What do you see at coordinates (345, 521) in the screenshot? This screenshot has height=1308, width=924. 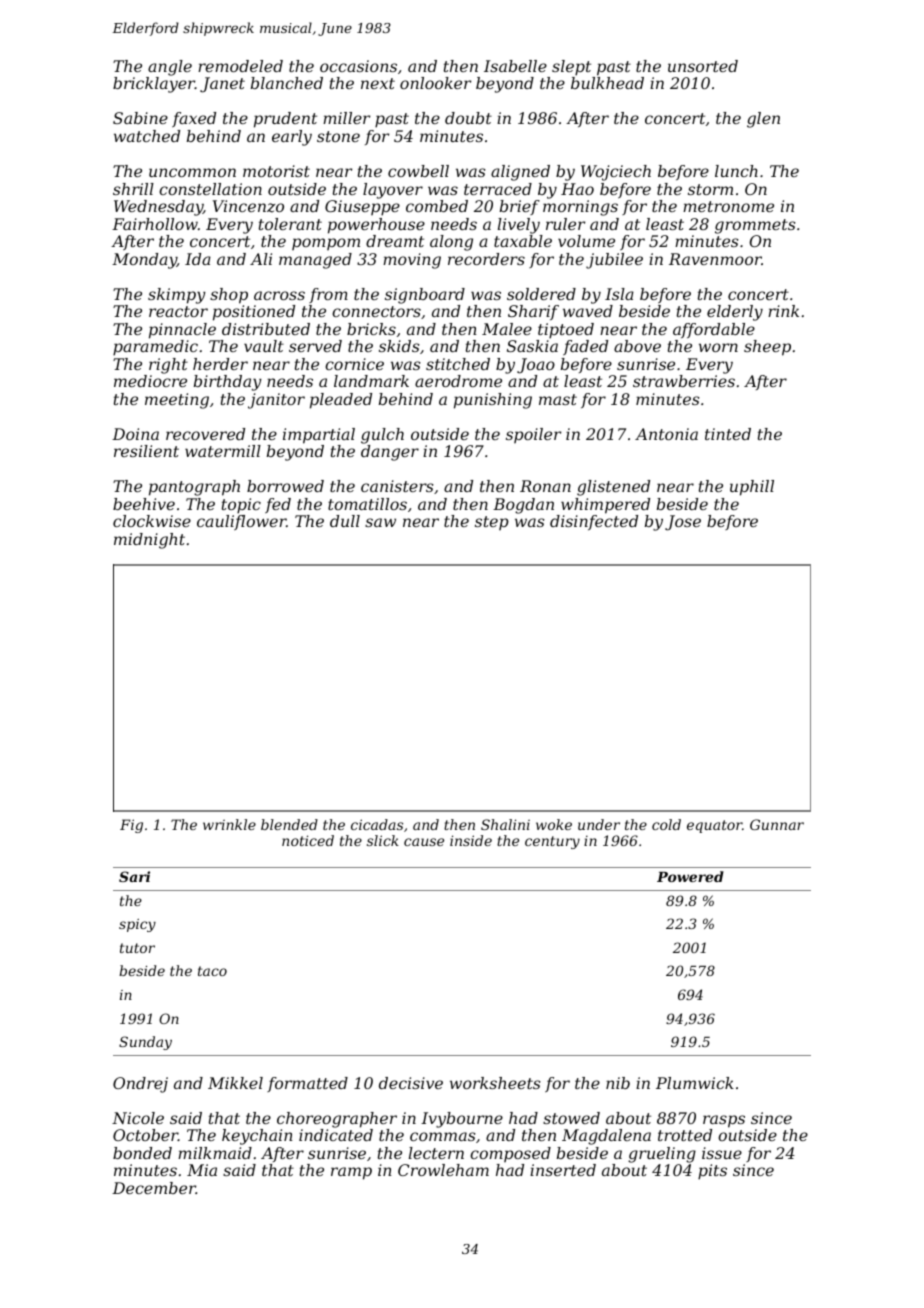 I see `dull` at bounding box center [345, 521].
